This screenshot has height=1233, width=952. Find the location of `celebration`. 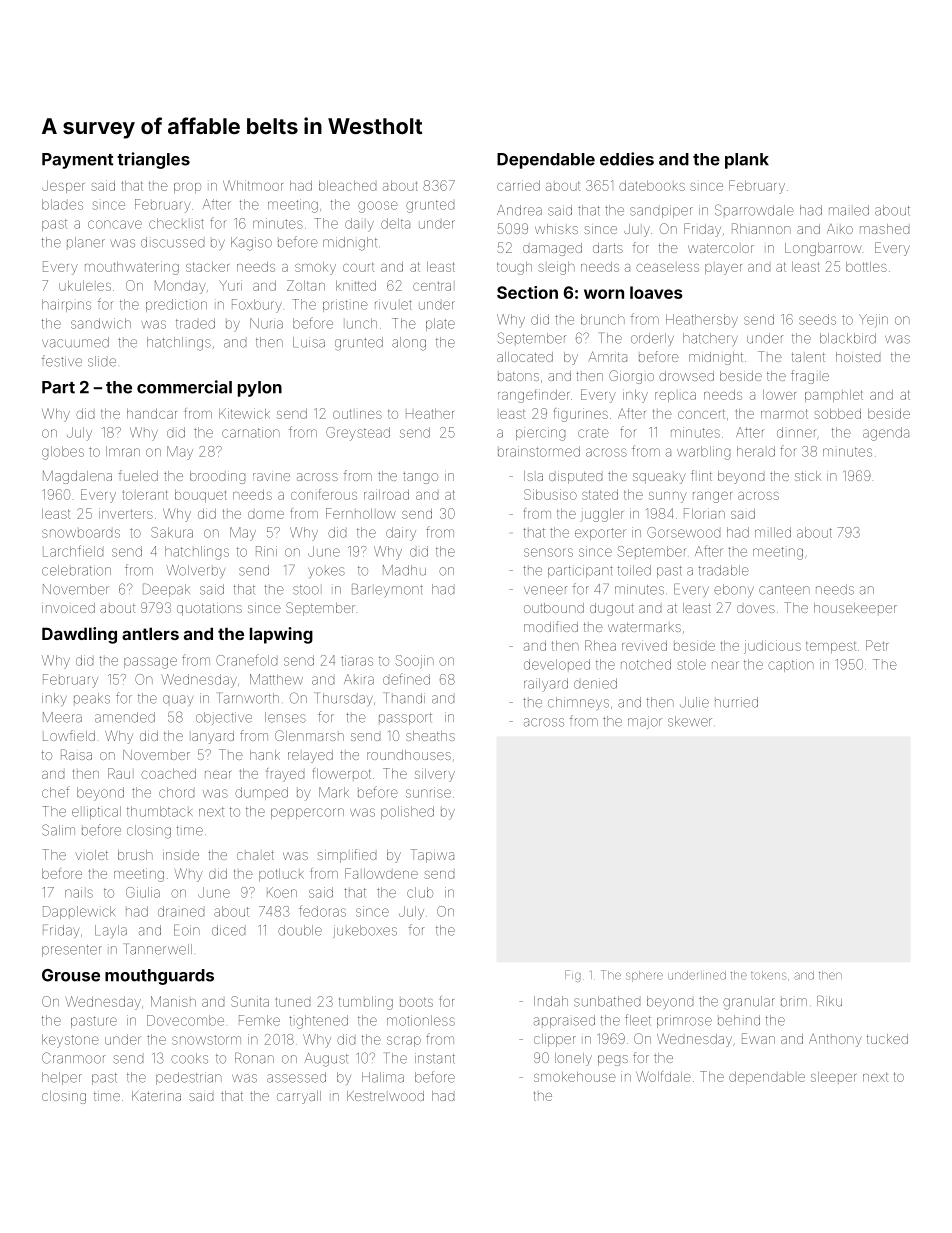

celebration is located at coordinates (76, 570).
